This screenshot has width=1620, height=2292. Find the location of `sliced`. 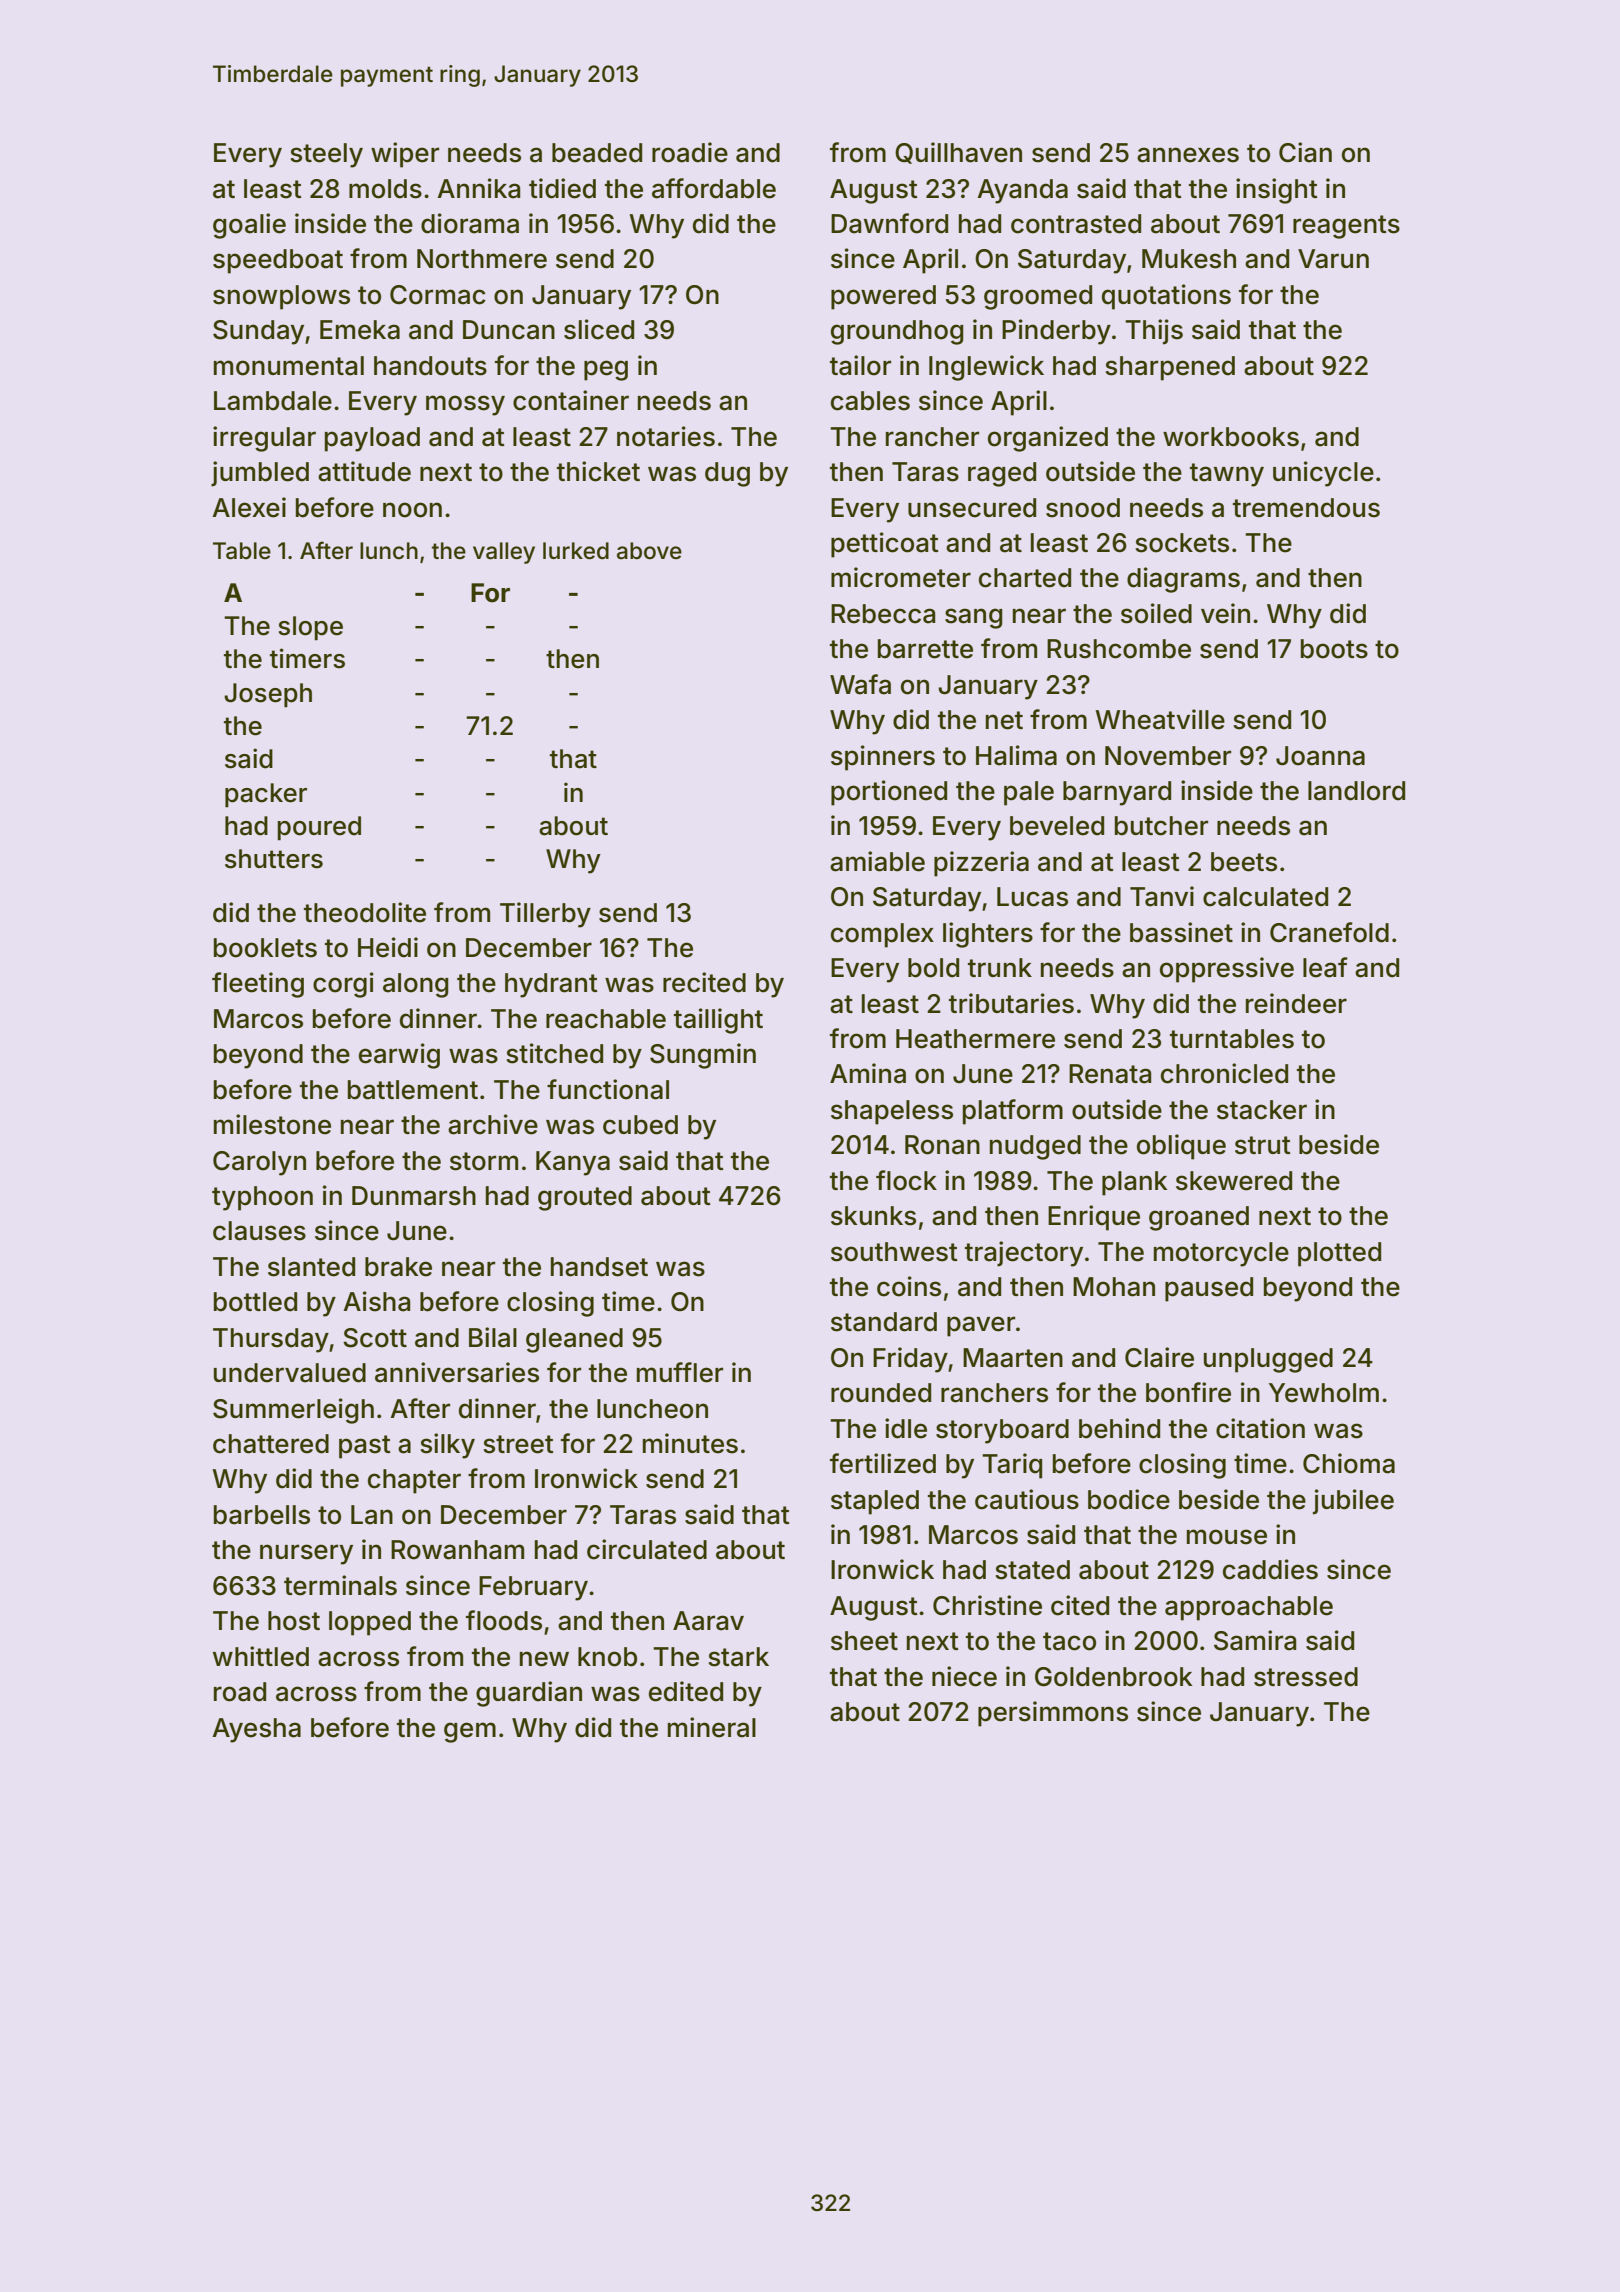

sliced is located at coordinates (599, 329).
